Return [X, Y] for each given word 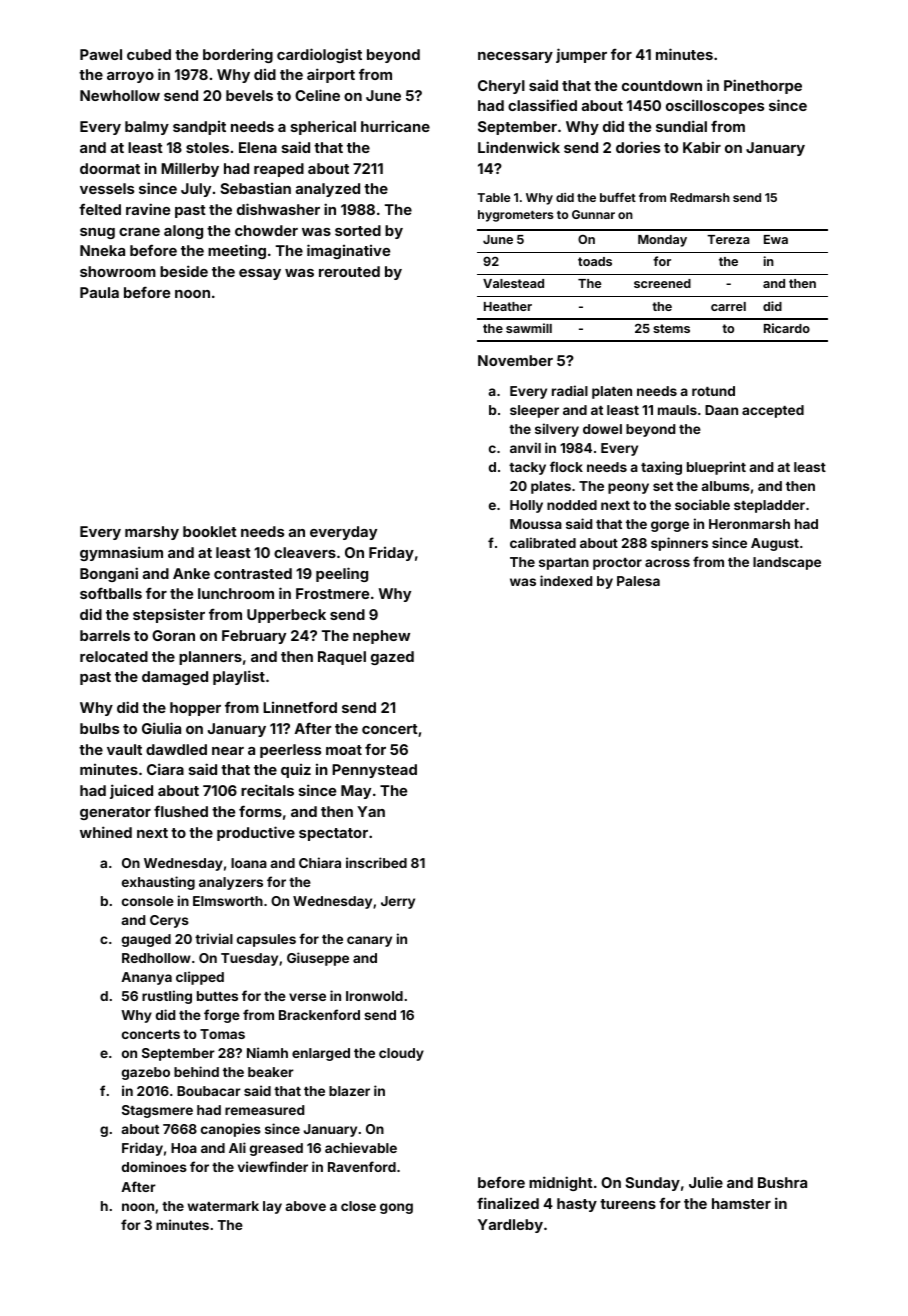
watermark [223, 1206]
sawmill [529, 328]
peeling [342, 574]
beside [184, 271]
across [667, 563]
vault [124, 749]
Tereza [728, 239]
